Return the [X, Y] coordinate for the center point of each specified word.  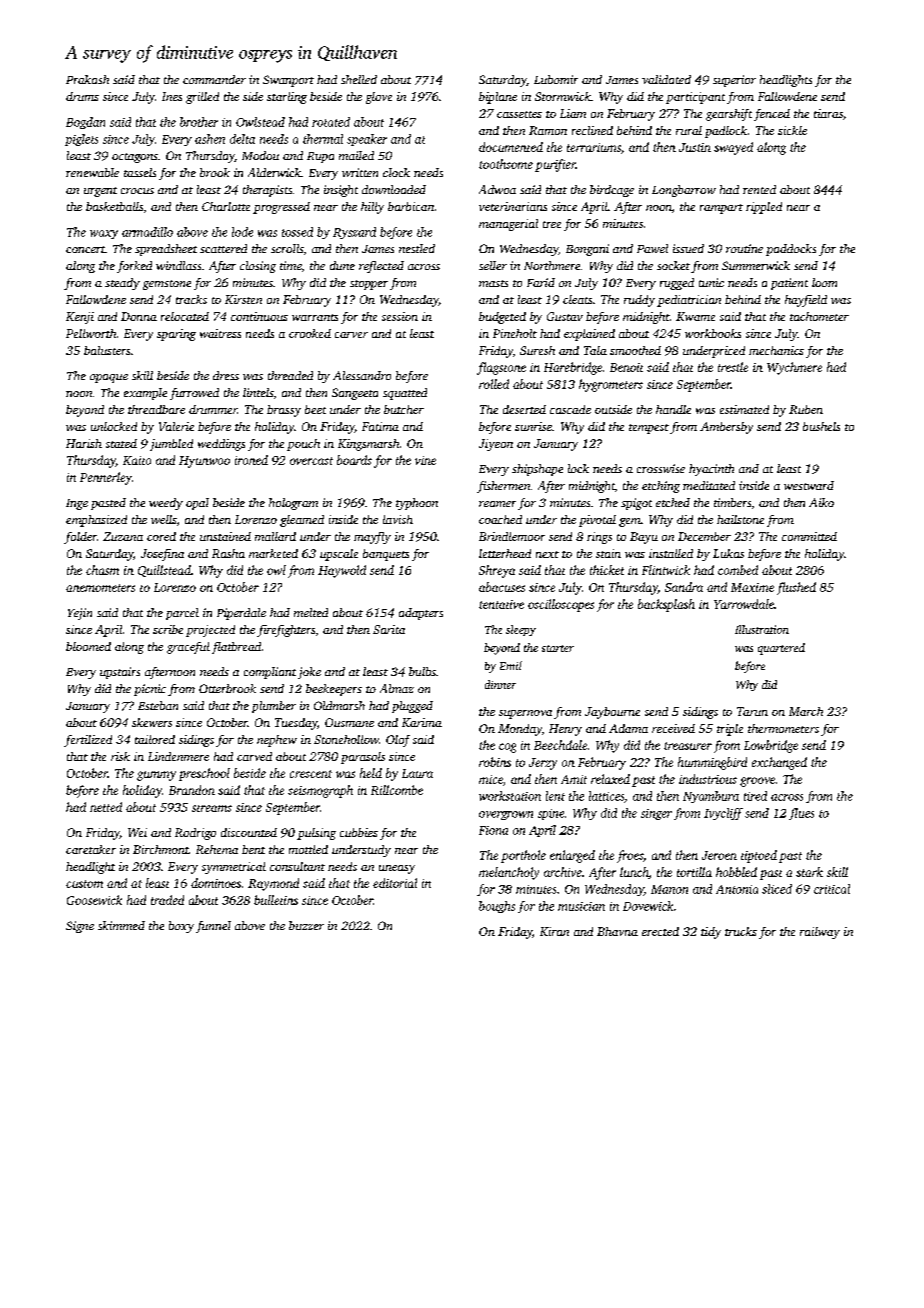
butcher [404, 409]
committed [809, 536]
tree [552, 224]
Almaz [397, 688]
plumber [274, 707]
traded [167, 900]
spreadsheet [166, 250]
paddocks [791, 250]
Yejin [80, 614]
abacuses [502, 587]
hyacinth [711, 470]
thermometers [783, 728]
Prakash [87, 79]
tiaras [828, 113]
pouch [303, 445]
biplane [498, 98]
